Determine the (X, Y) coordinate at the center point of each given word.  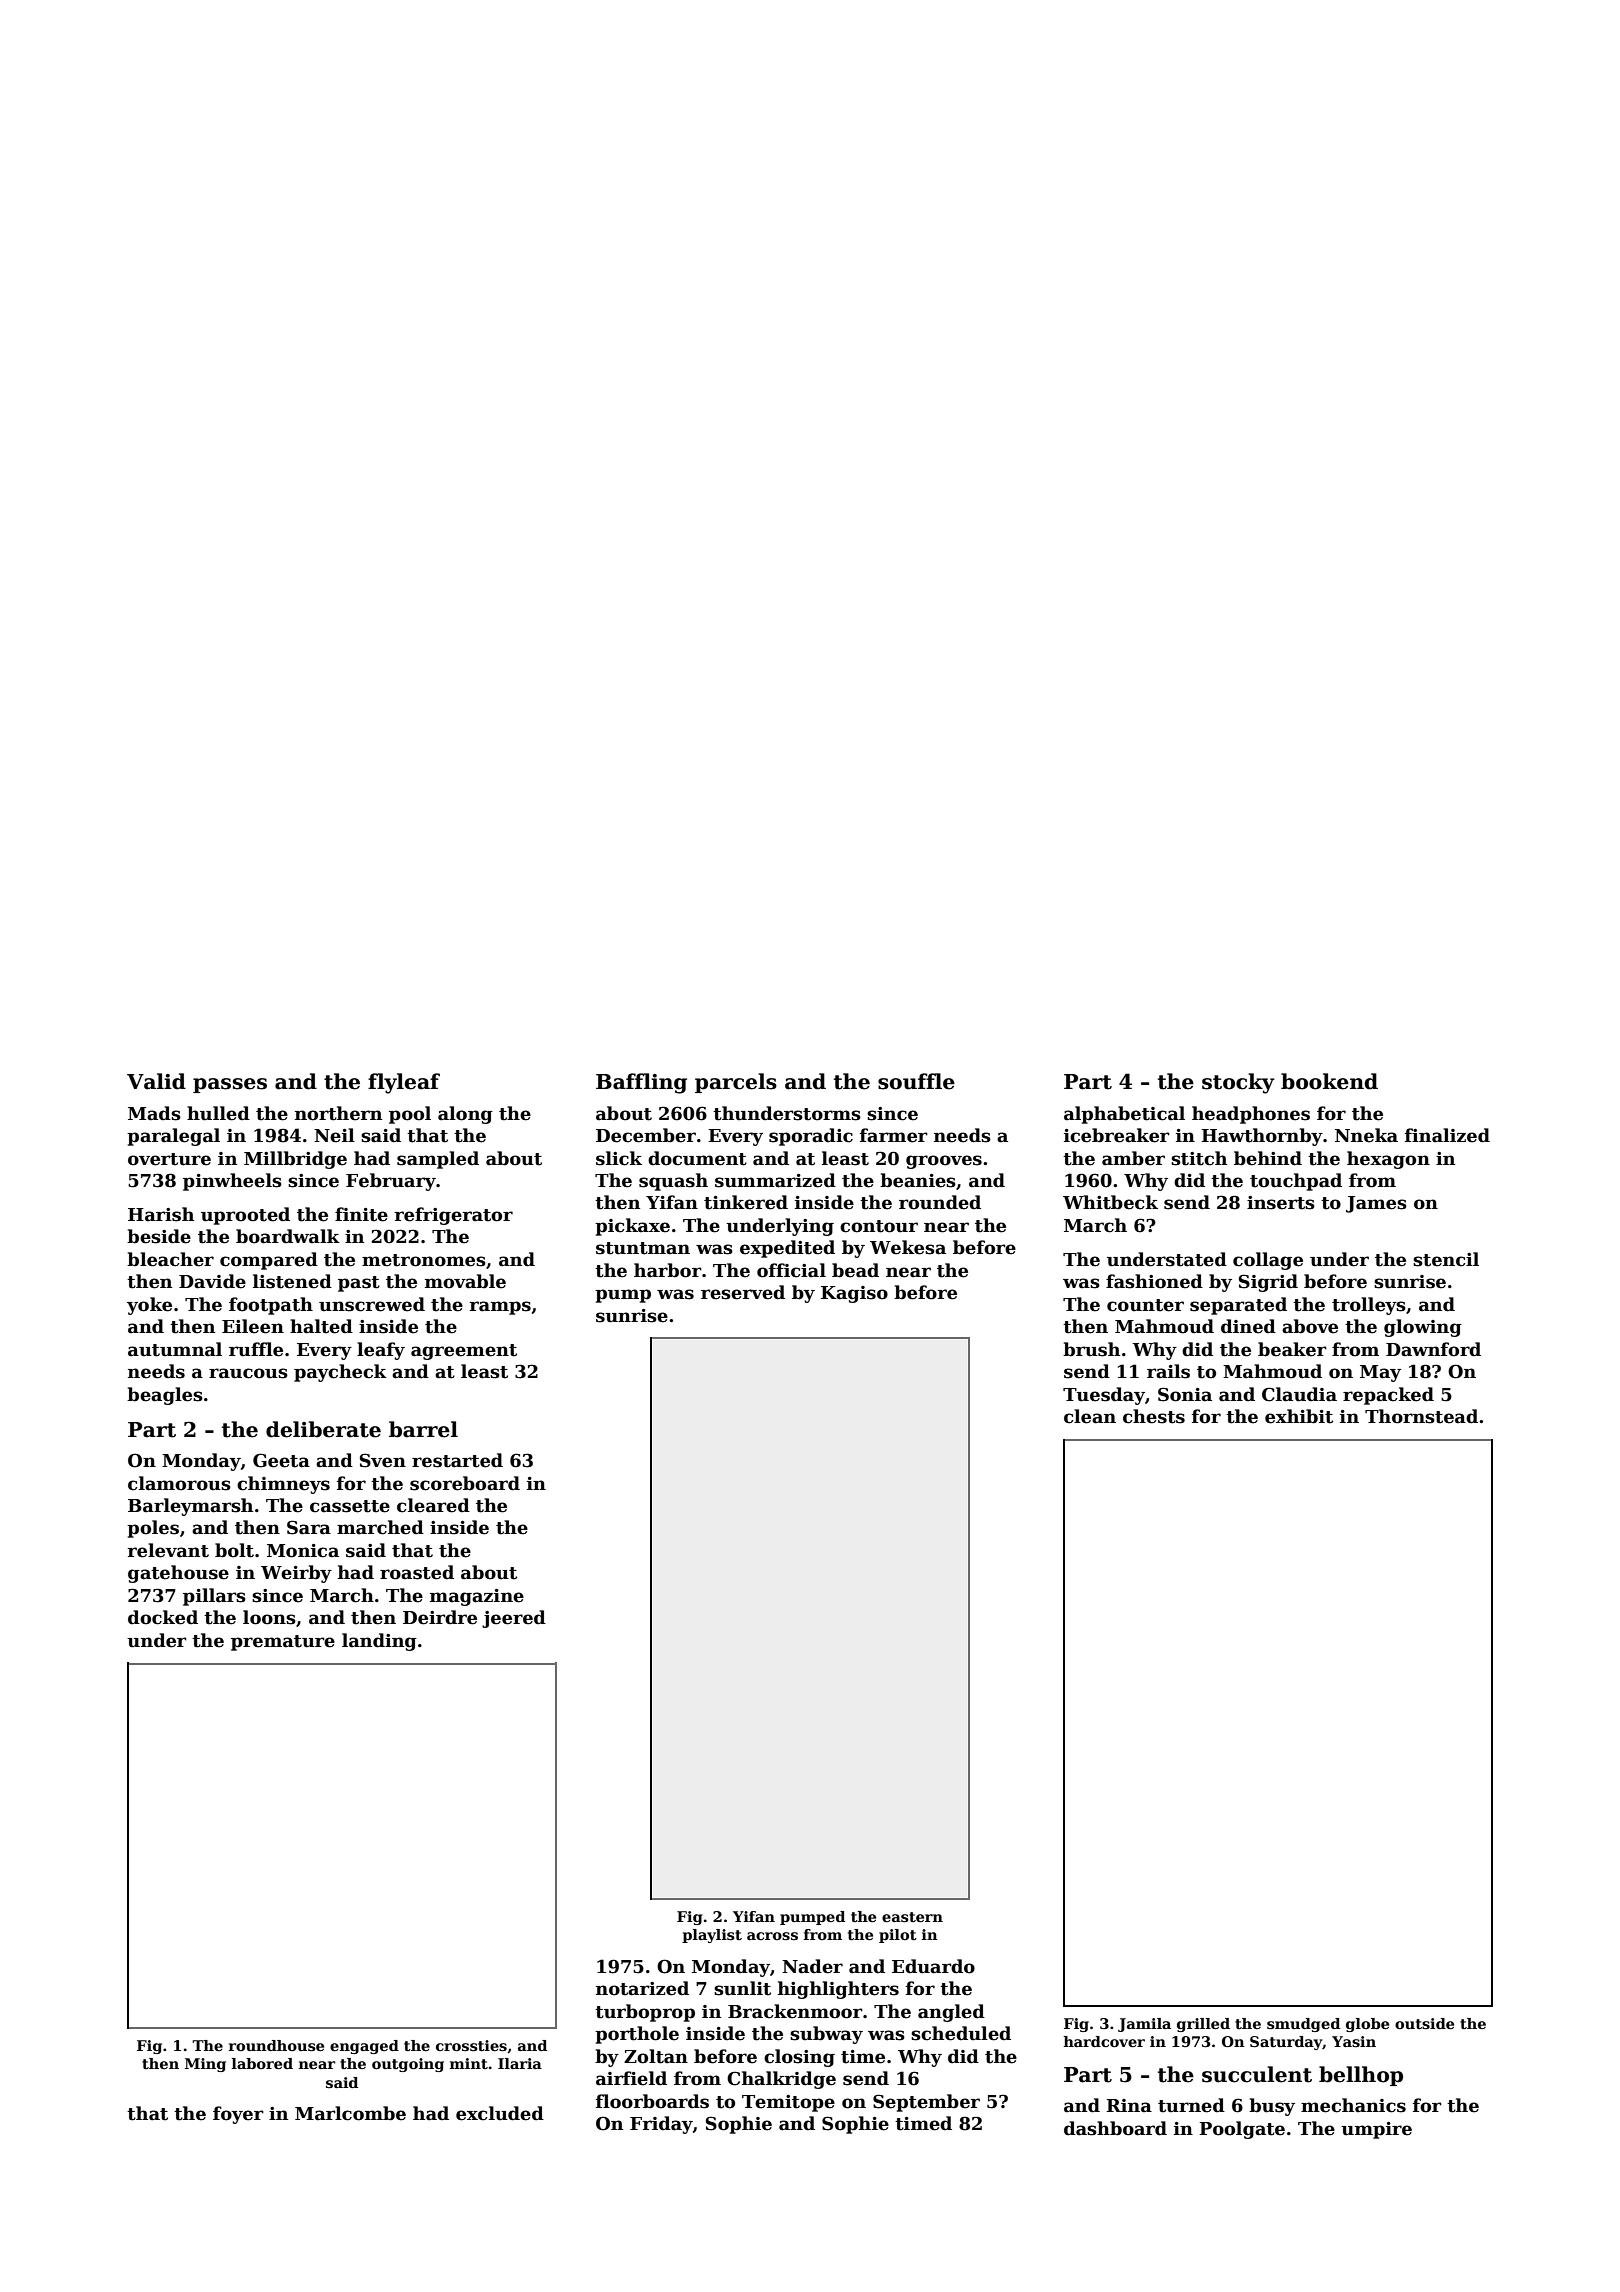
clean (1090, 1416)
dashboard (1115, 2128)
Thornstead (1421, 1416)
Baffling (641, 1083)
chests (1154, 1416)
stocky (1238, 1083)
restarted (457, 1460)
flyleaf (404, 1083)
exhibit (1299, 1416)
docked (163, 1617)
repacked (1388, 1396)
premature (283, 1643)
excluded (500, 2113)
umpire (1376, 2130)
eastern (912, 1917)
